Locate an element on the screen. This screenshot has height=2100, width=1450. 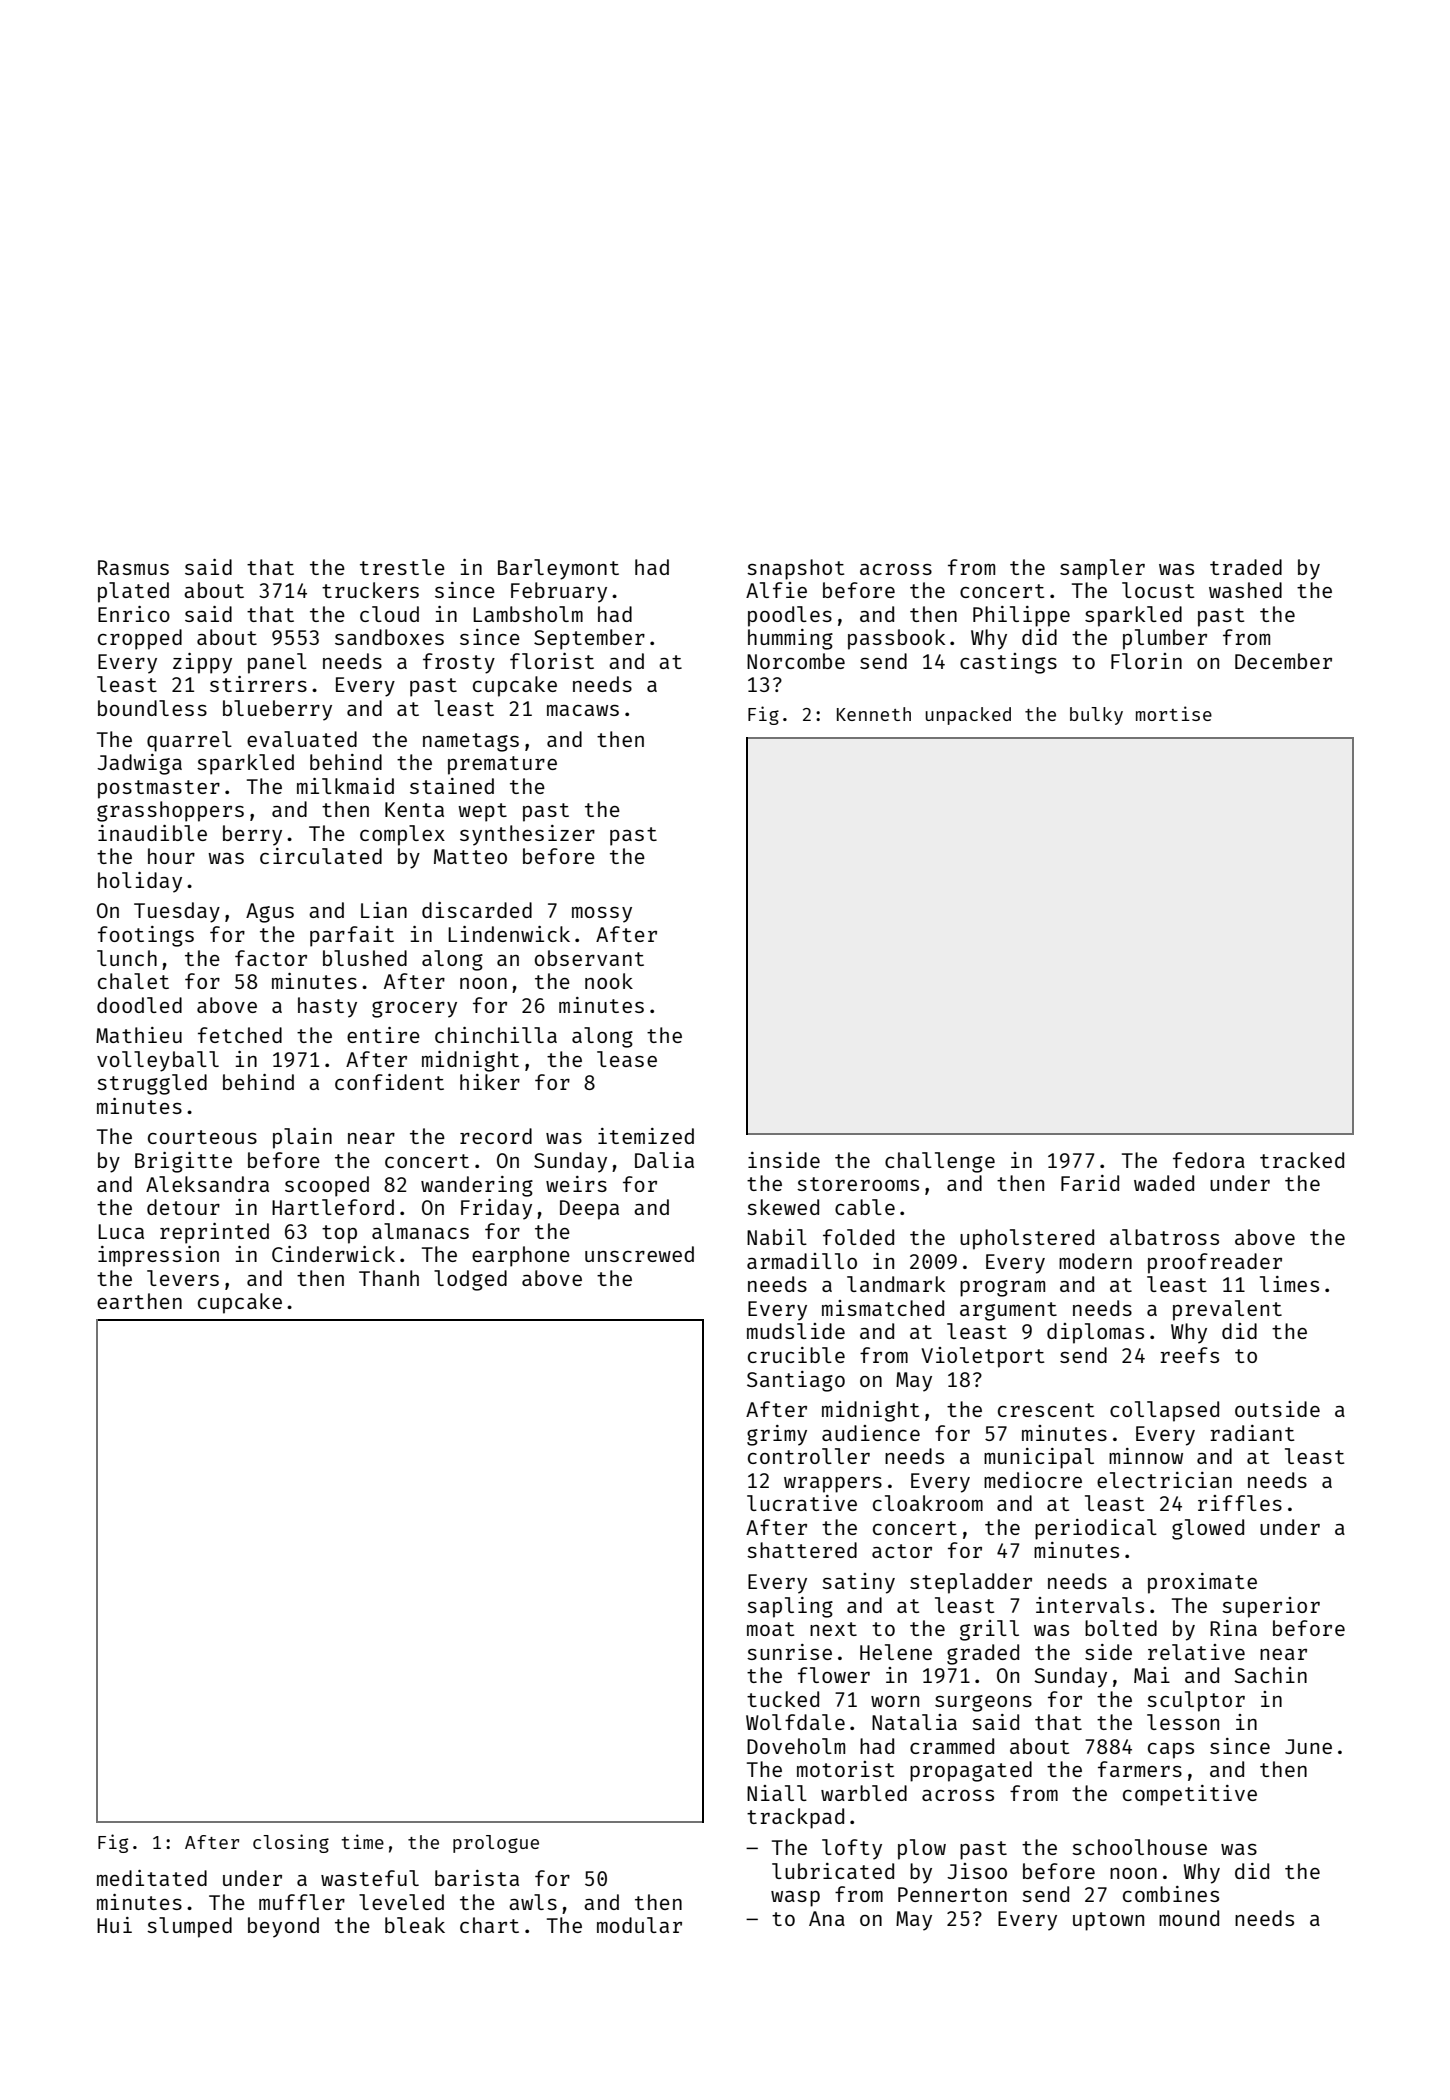
barista is located at coordinates (477, 1878).
